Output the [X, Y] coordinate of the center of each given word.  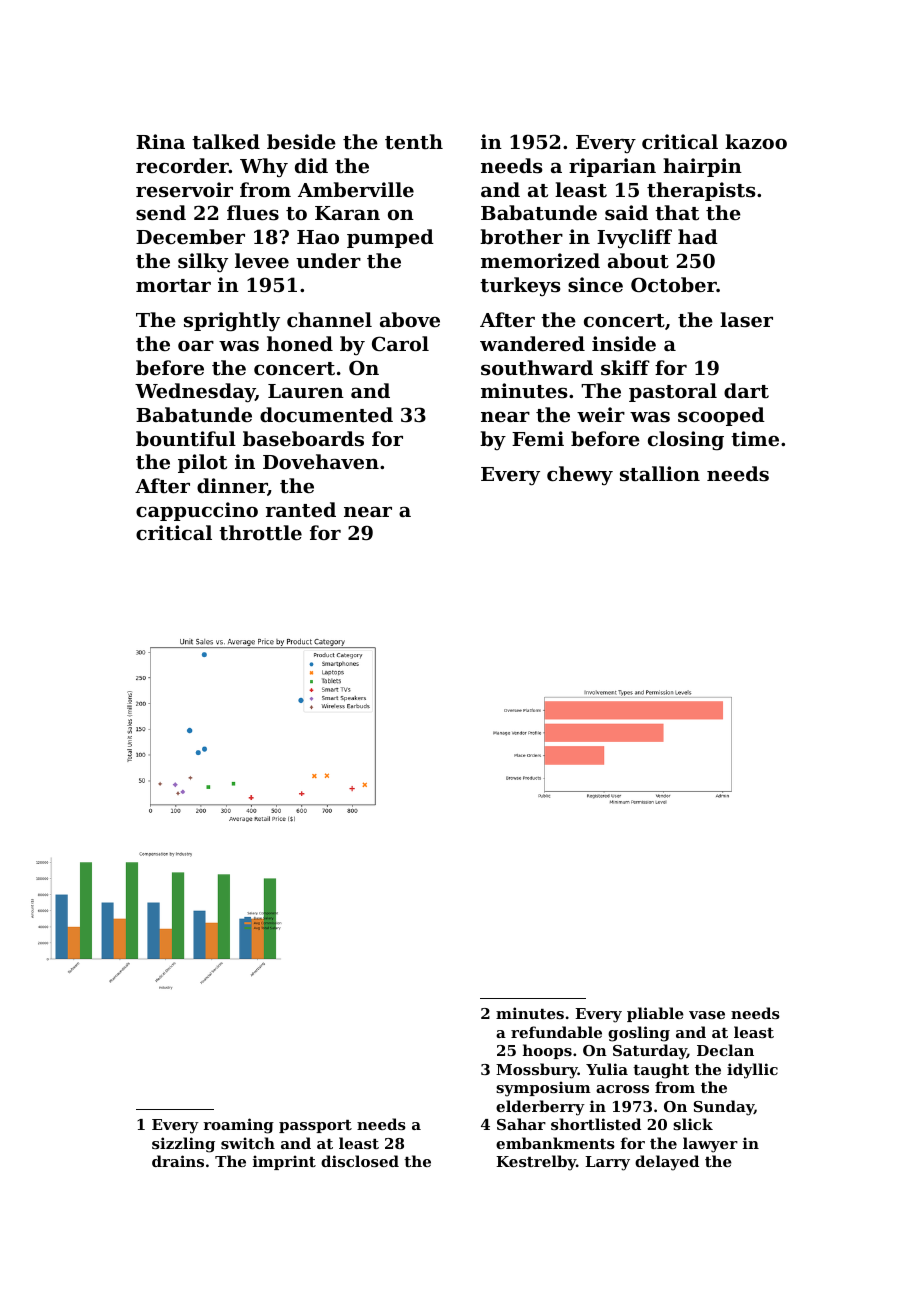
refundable [556, 1032]
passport [315, 1126]
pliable [655, 1014]
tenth [414, 142]
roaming [239, 1126]
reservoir [184, 190]
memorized [540, 260]
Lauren [306, 391]
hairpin [702, 167]
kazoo [756, 141]
